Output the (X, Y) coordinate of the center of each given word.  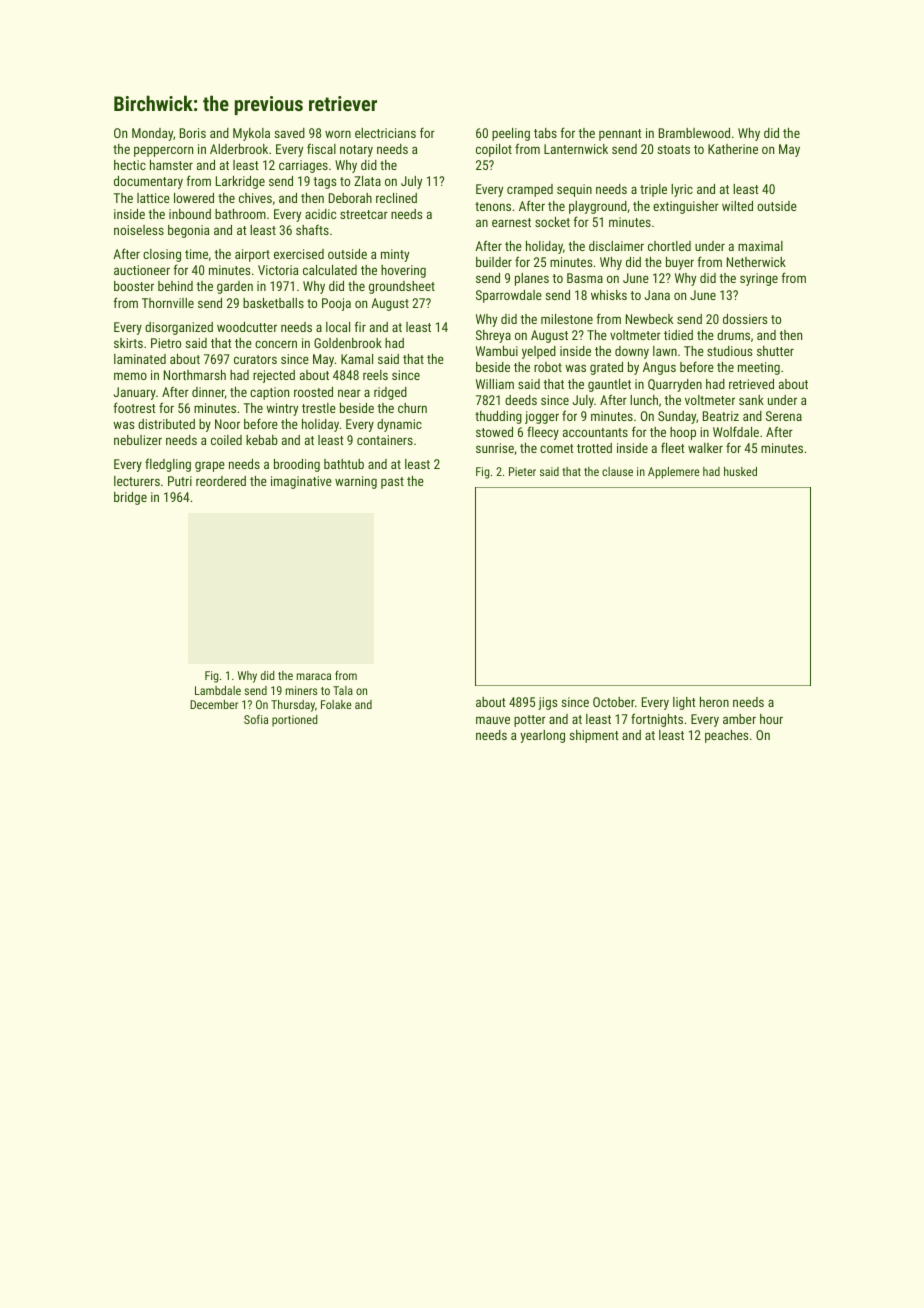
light (684, 703)
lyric (682, 190)
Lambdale (218, 690)
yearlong (542, 736)
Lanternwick (576, 149)
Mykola (251, 134)
